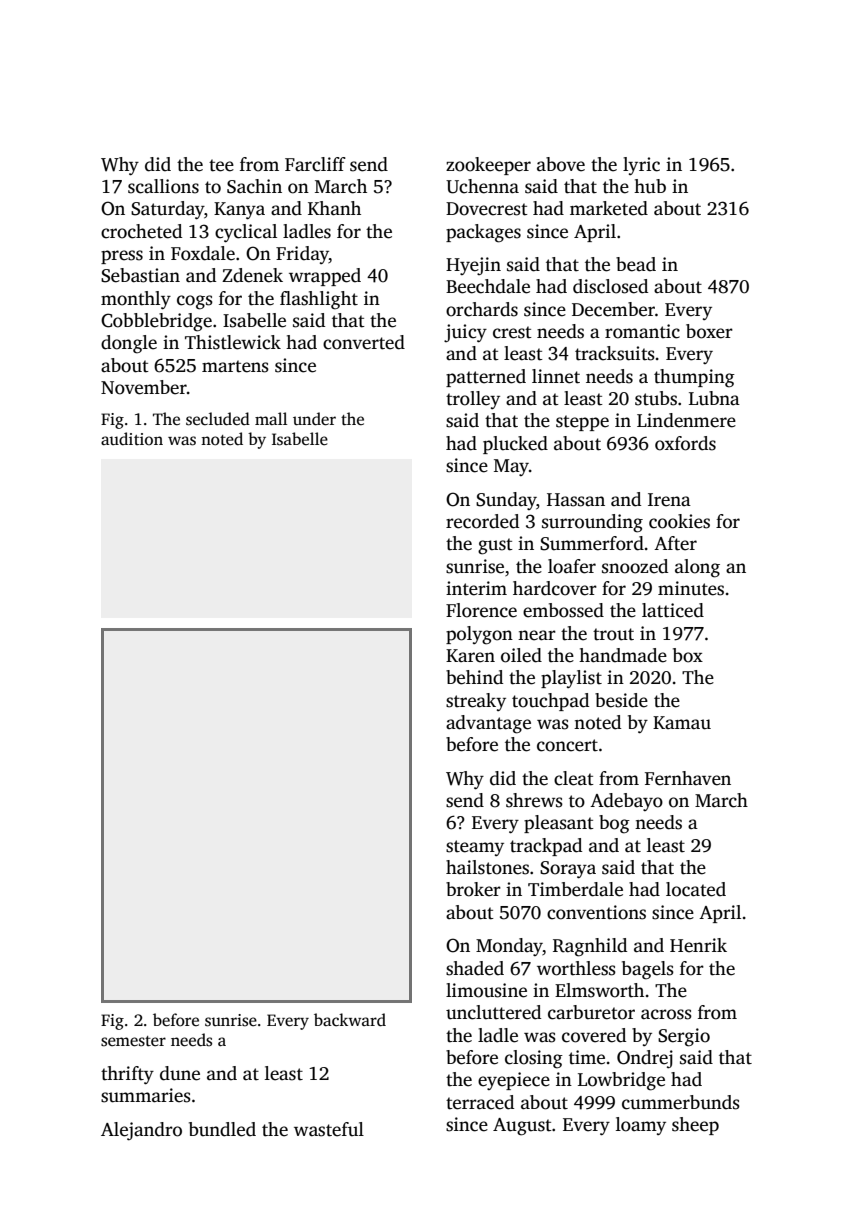 Image resolution: width=858 pixels, height=1218 pixels. Describe the element at coordinates (473, 889) in the screenshot. I see `broker` at that location.
